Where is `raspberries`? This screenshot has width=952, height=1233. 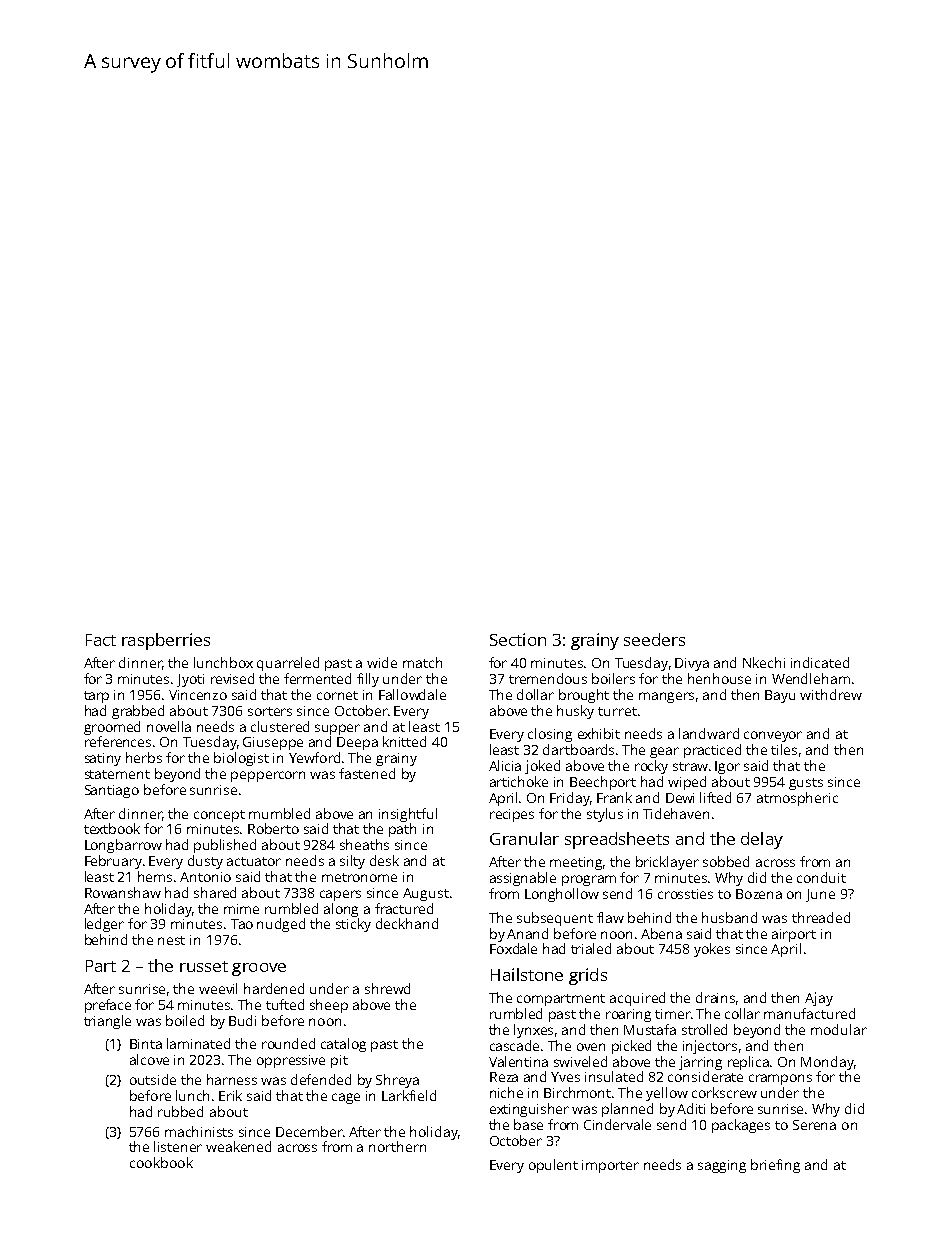
raspberries is located at coordinates (166, 641).
